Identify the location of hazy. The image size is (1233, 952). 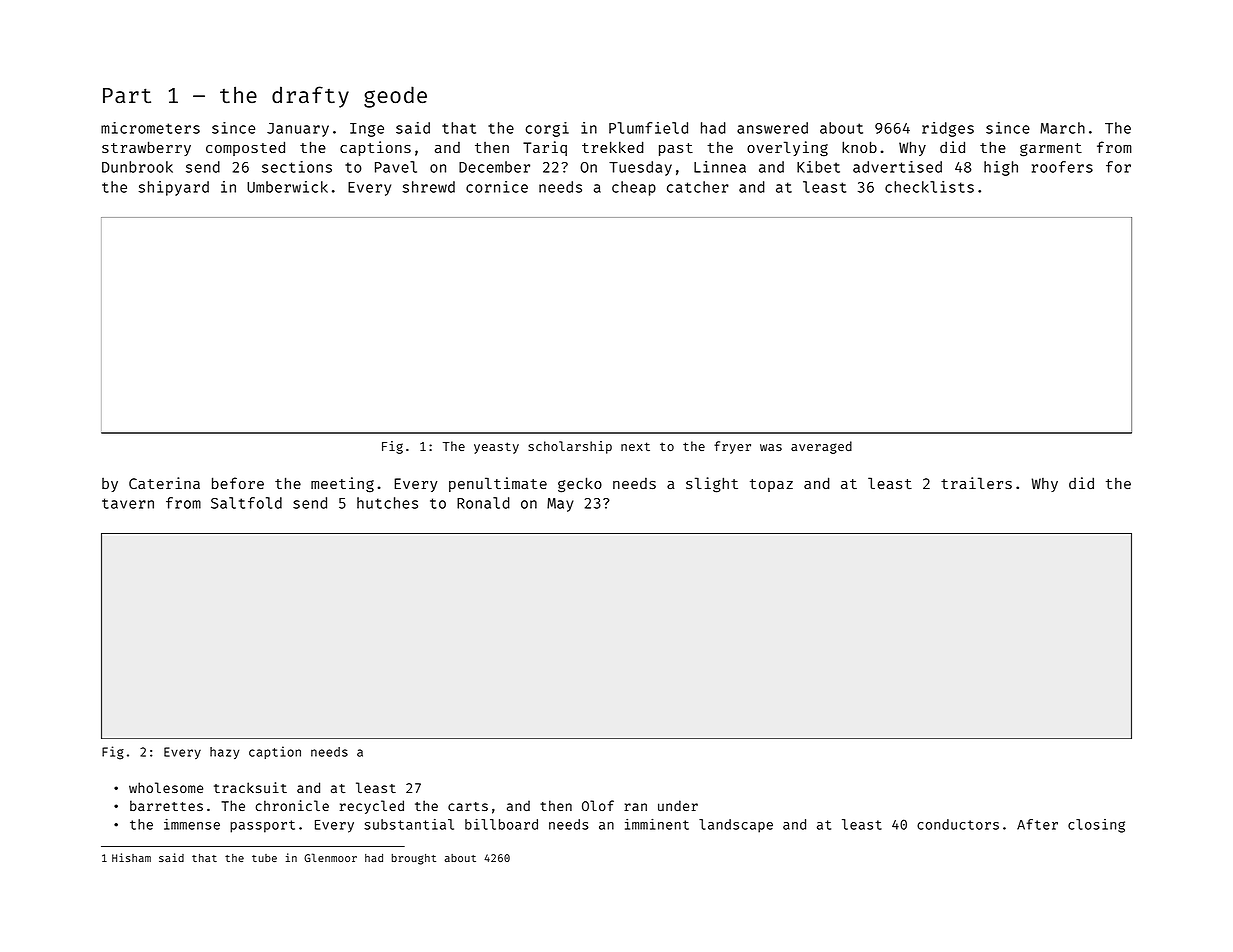
(224, 753).
